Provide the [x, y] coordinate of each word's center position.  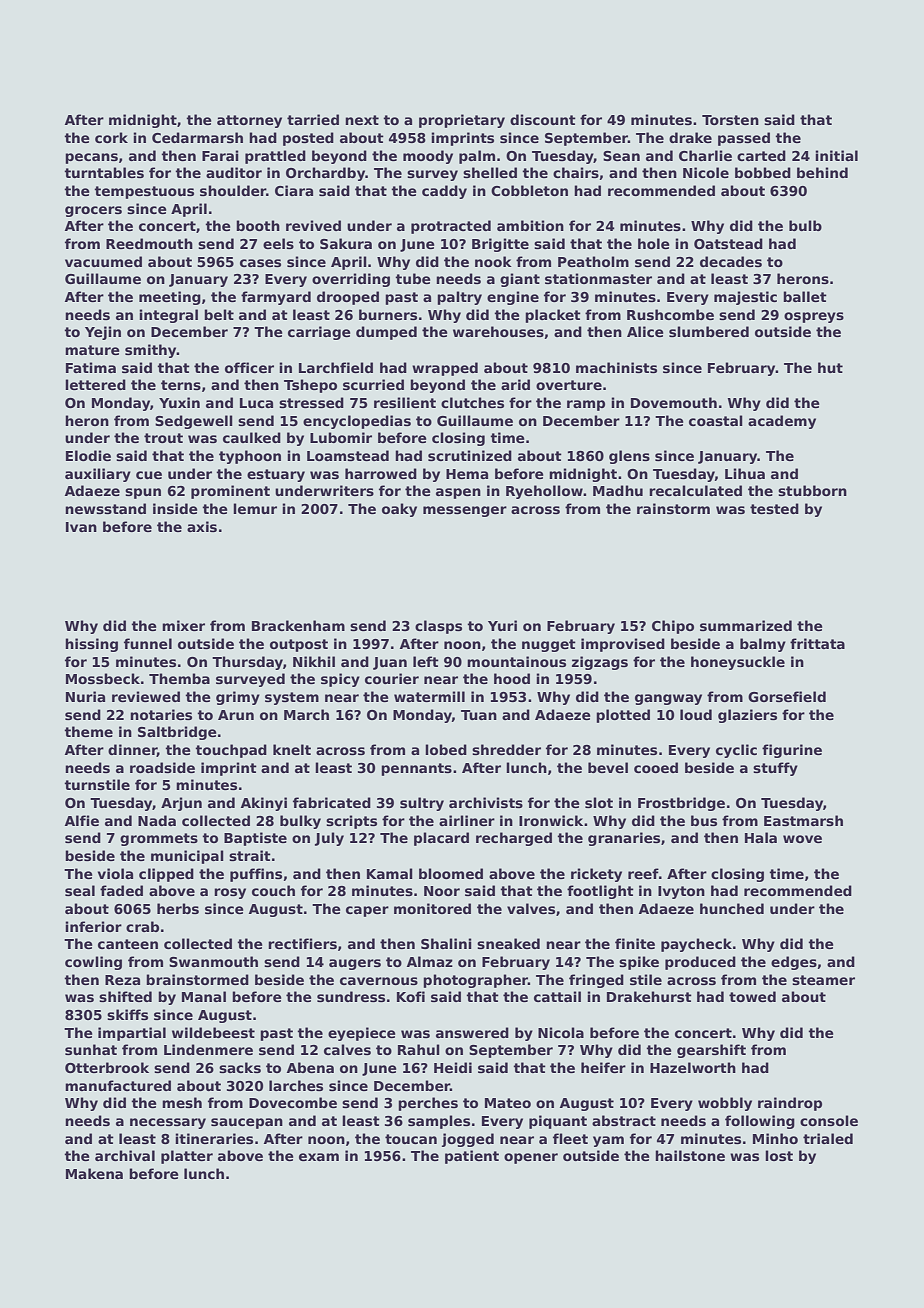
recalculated [695, 490]
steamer [823, 980]
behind [822, 172]
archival [125, 1155]
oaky [399, 510]
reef [643, 873]
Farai [220, 155]
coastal [716, 420]
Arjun [181, 804]
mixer [183, 625]
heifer [603, 1067]
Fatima [91, 367]
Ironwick [551, 820]
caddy [444, 192]
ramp [586, 405]
